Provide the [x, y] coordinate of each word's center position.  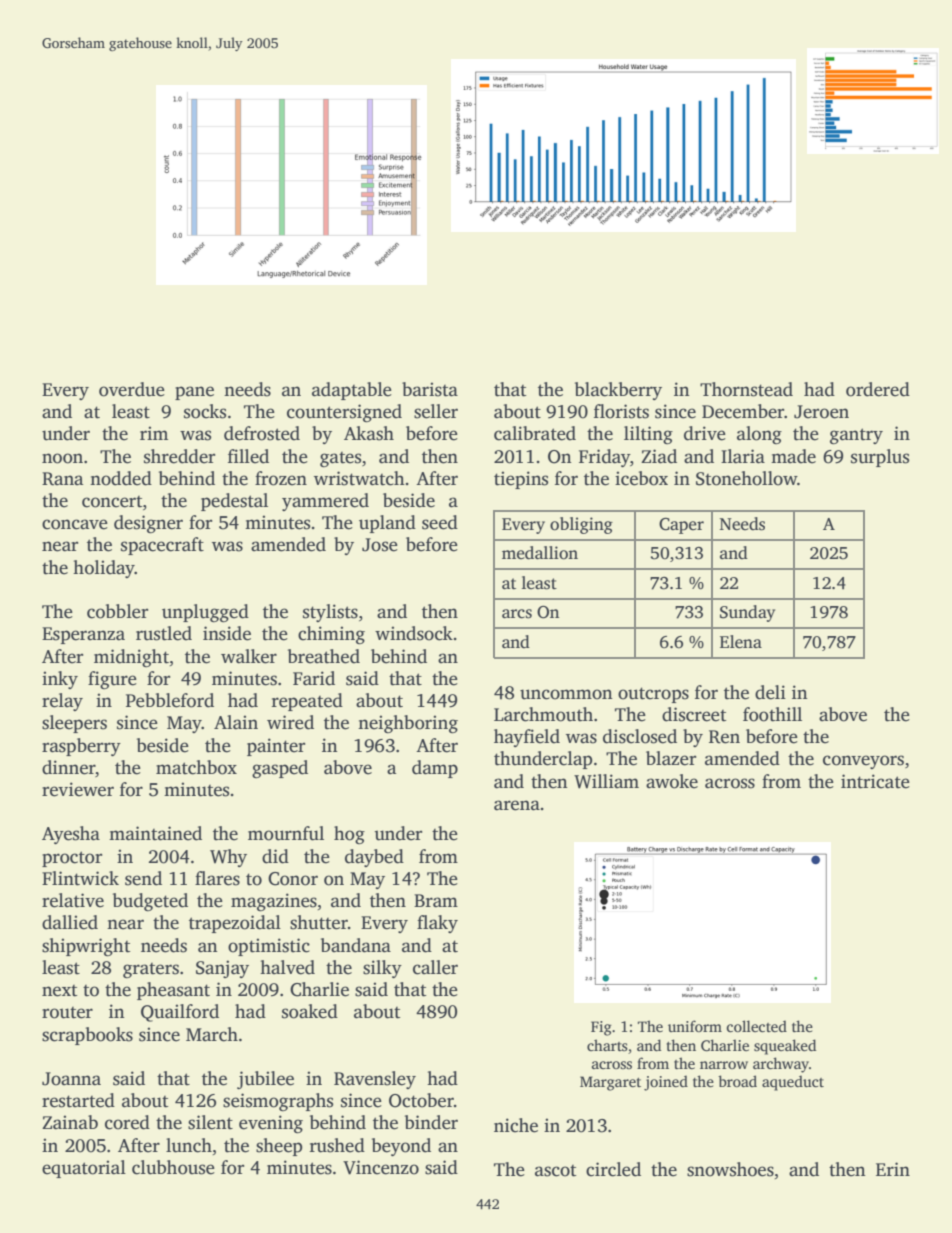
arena [517, 805]
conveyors [863, 762]
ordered [878, 389]
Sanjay [222, 969]
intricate [875, 781]
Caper [681, 526]
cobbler [117, 611]
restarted [78, 1100]
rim [154, 433]
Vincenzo [381, 1167]
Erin [893, 1169]
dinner [68, 767]
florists [621, 411]
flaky [437, 924]
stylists [330, 613]
